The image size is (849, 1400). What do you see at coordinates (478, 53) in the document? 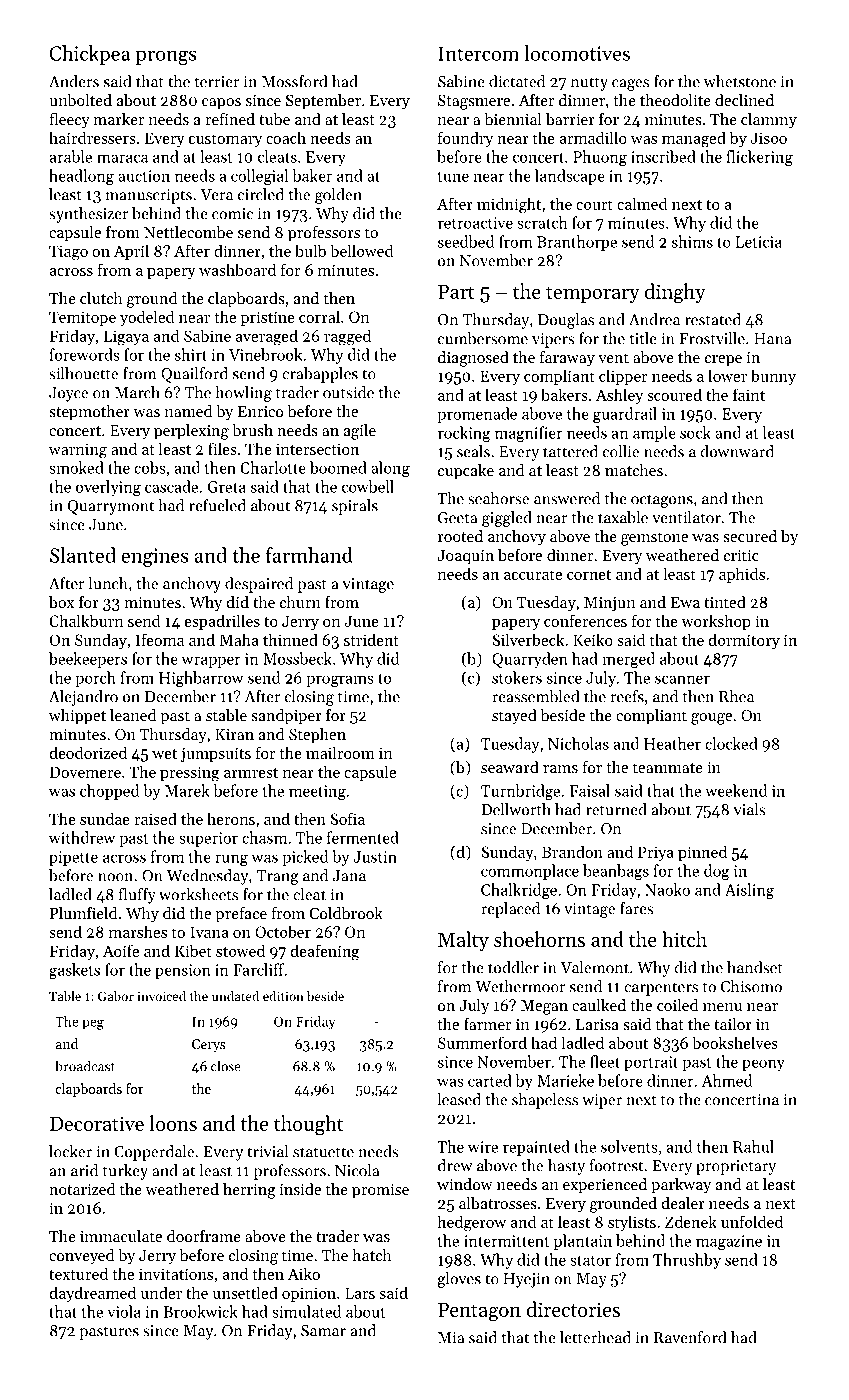
I see `Intercom` at bounding box center [478, 53].
